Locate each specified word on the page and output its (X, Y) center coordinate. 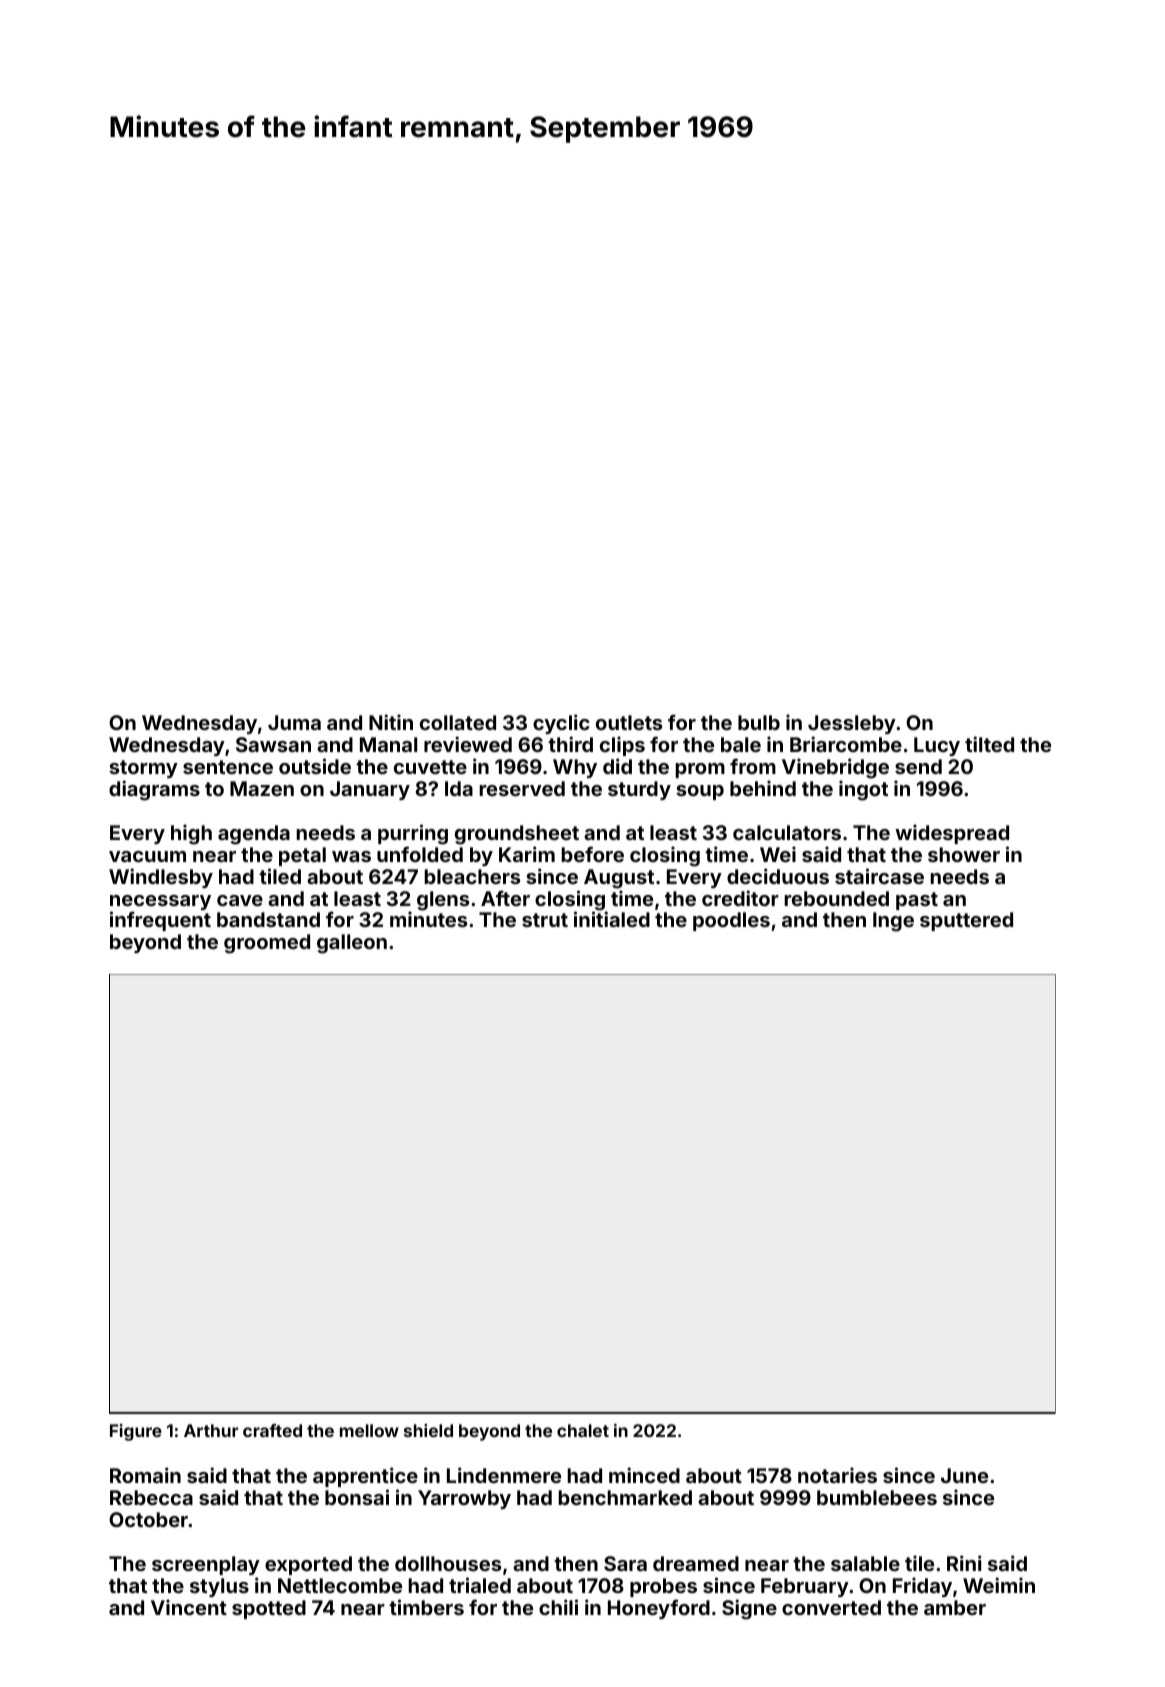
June (964, 1475)
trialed (480, 1585)
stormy (143, 769)
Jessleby (852, 724)
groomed (267, 944)
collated (458, 722)
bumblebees (877, 1497)
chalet (583, 1430)
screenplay (206, 1565)
